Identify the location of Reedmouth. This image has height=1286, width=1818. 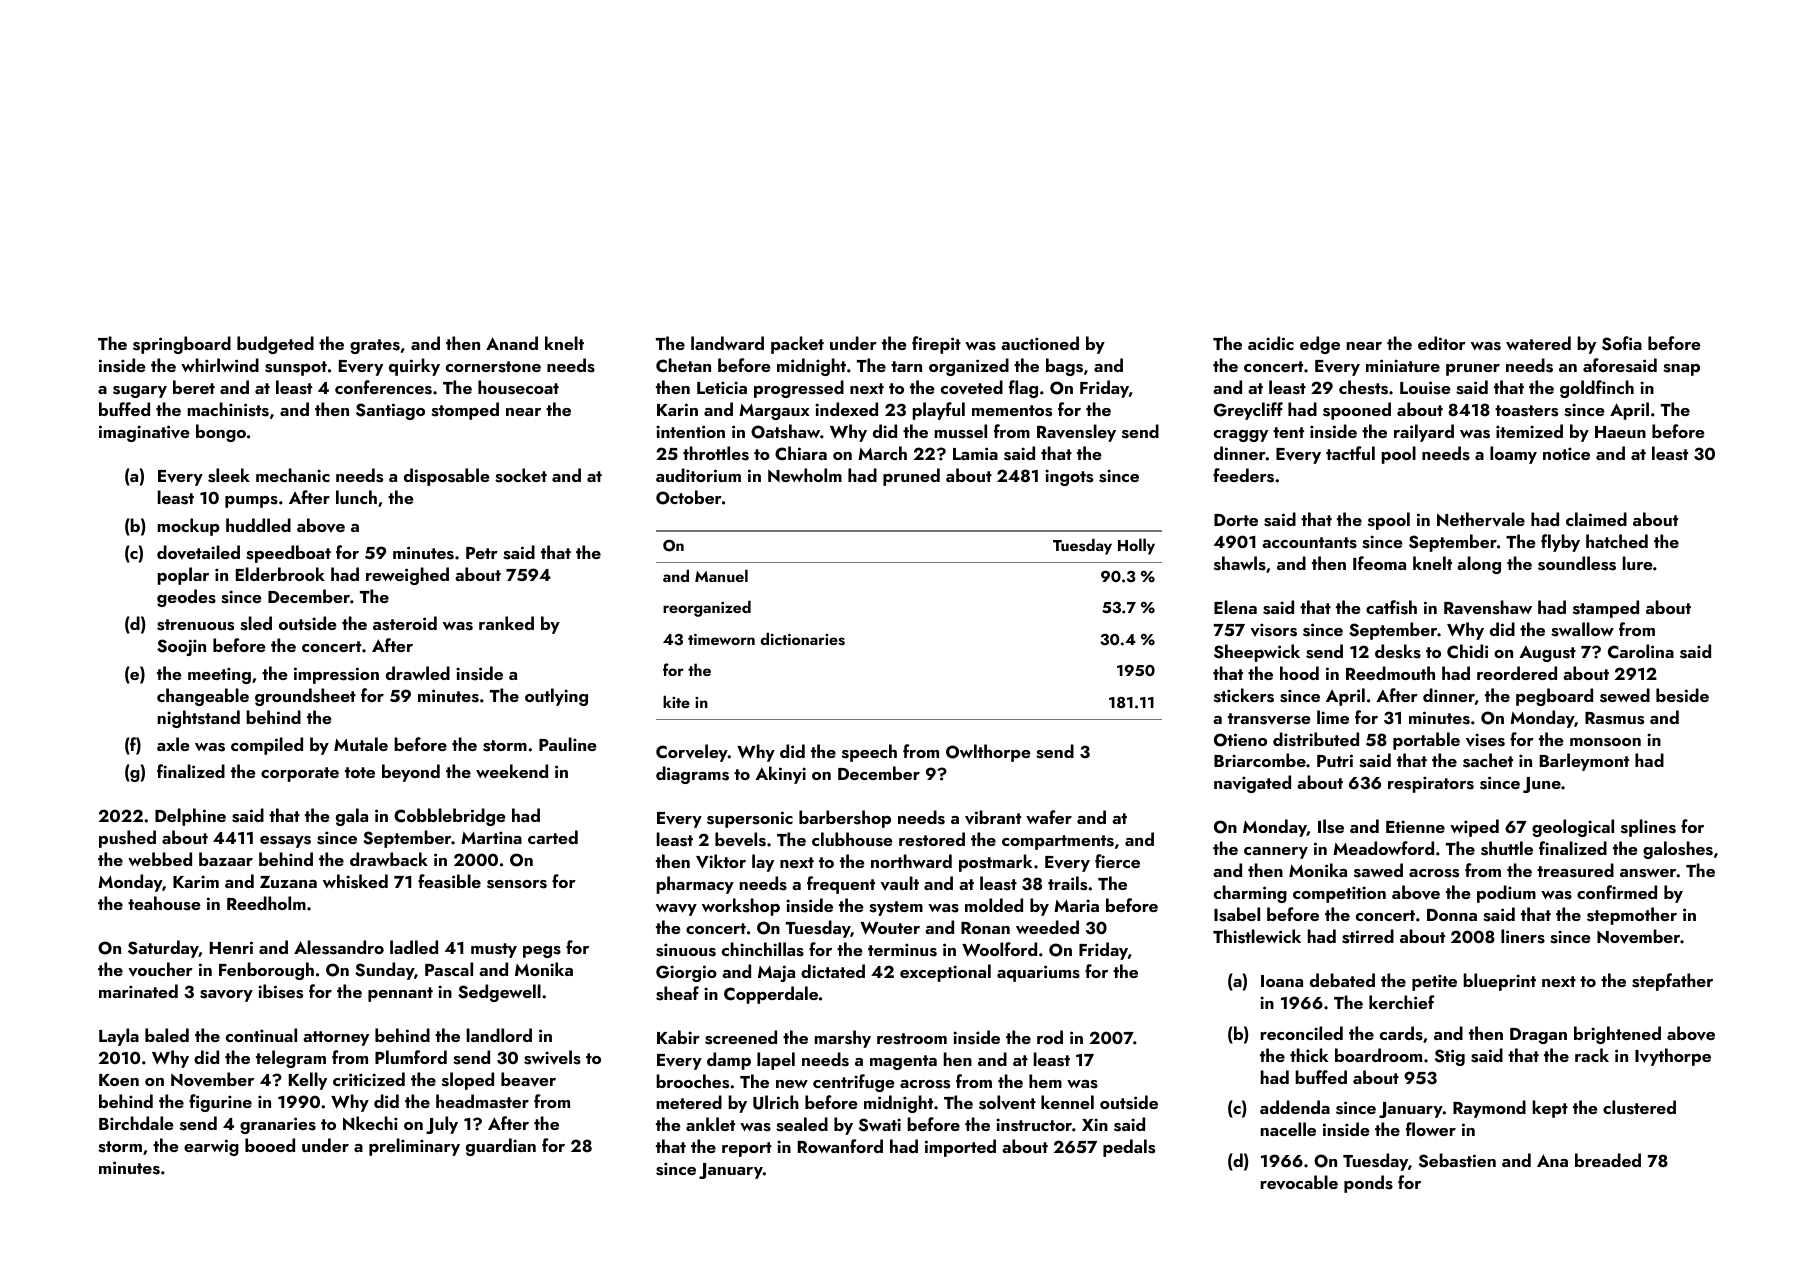
(1390, 673).
